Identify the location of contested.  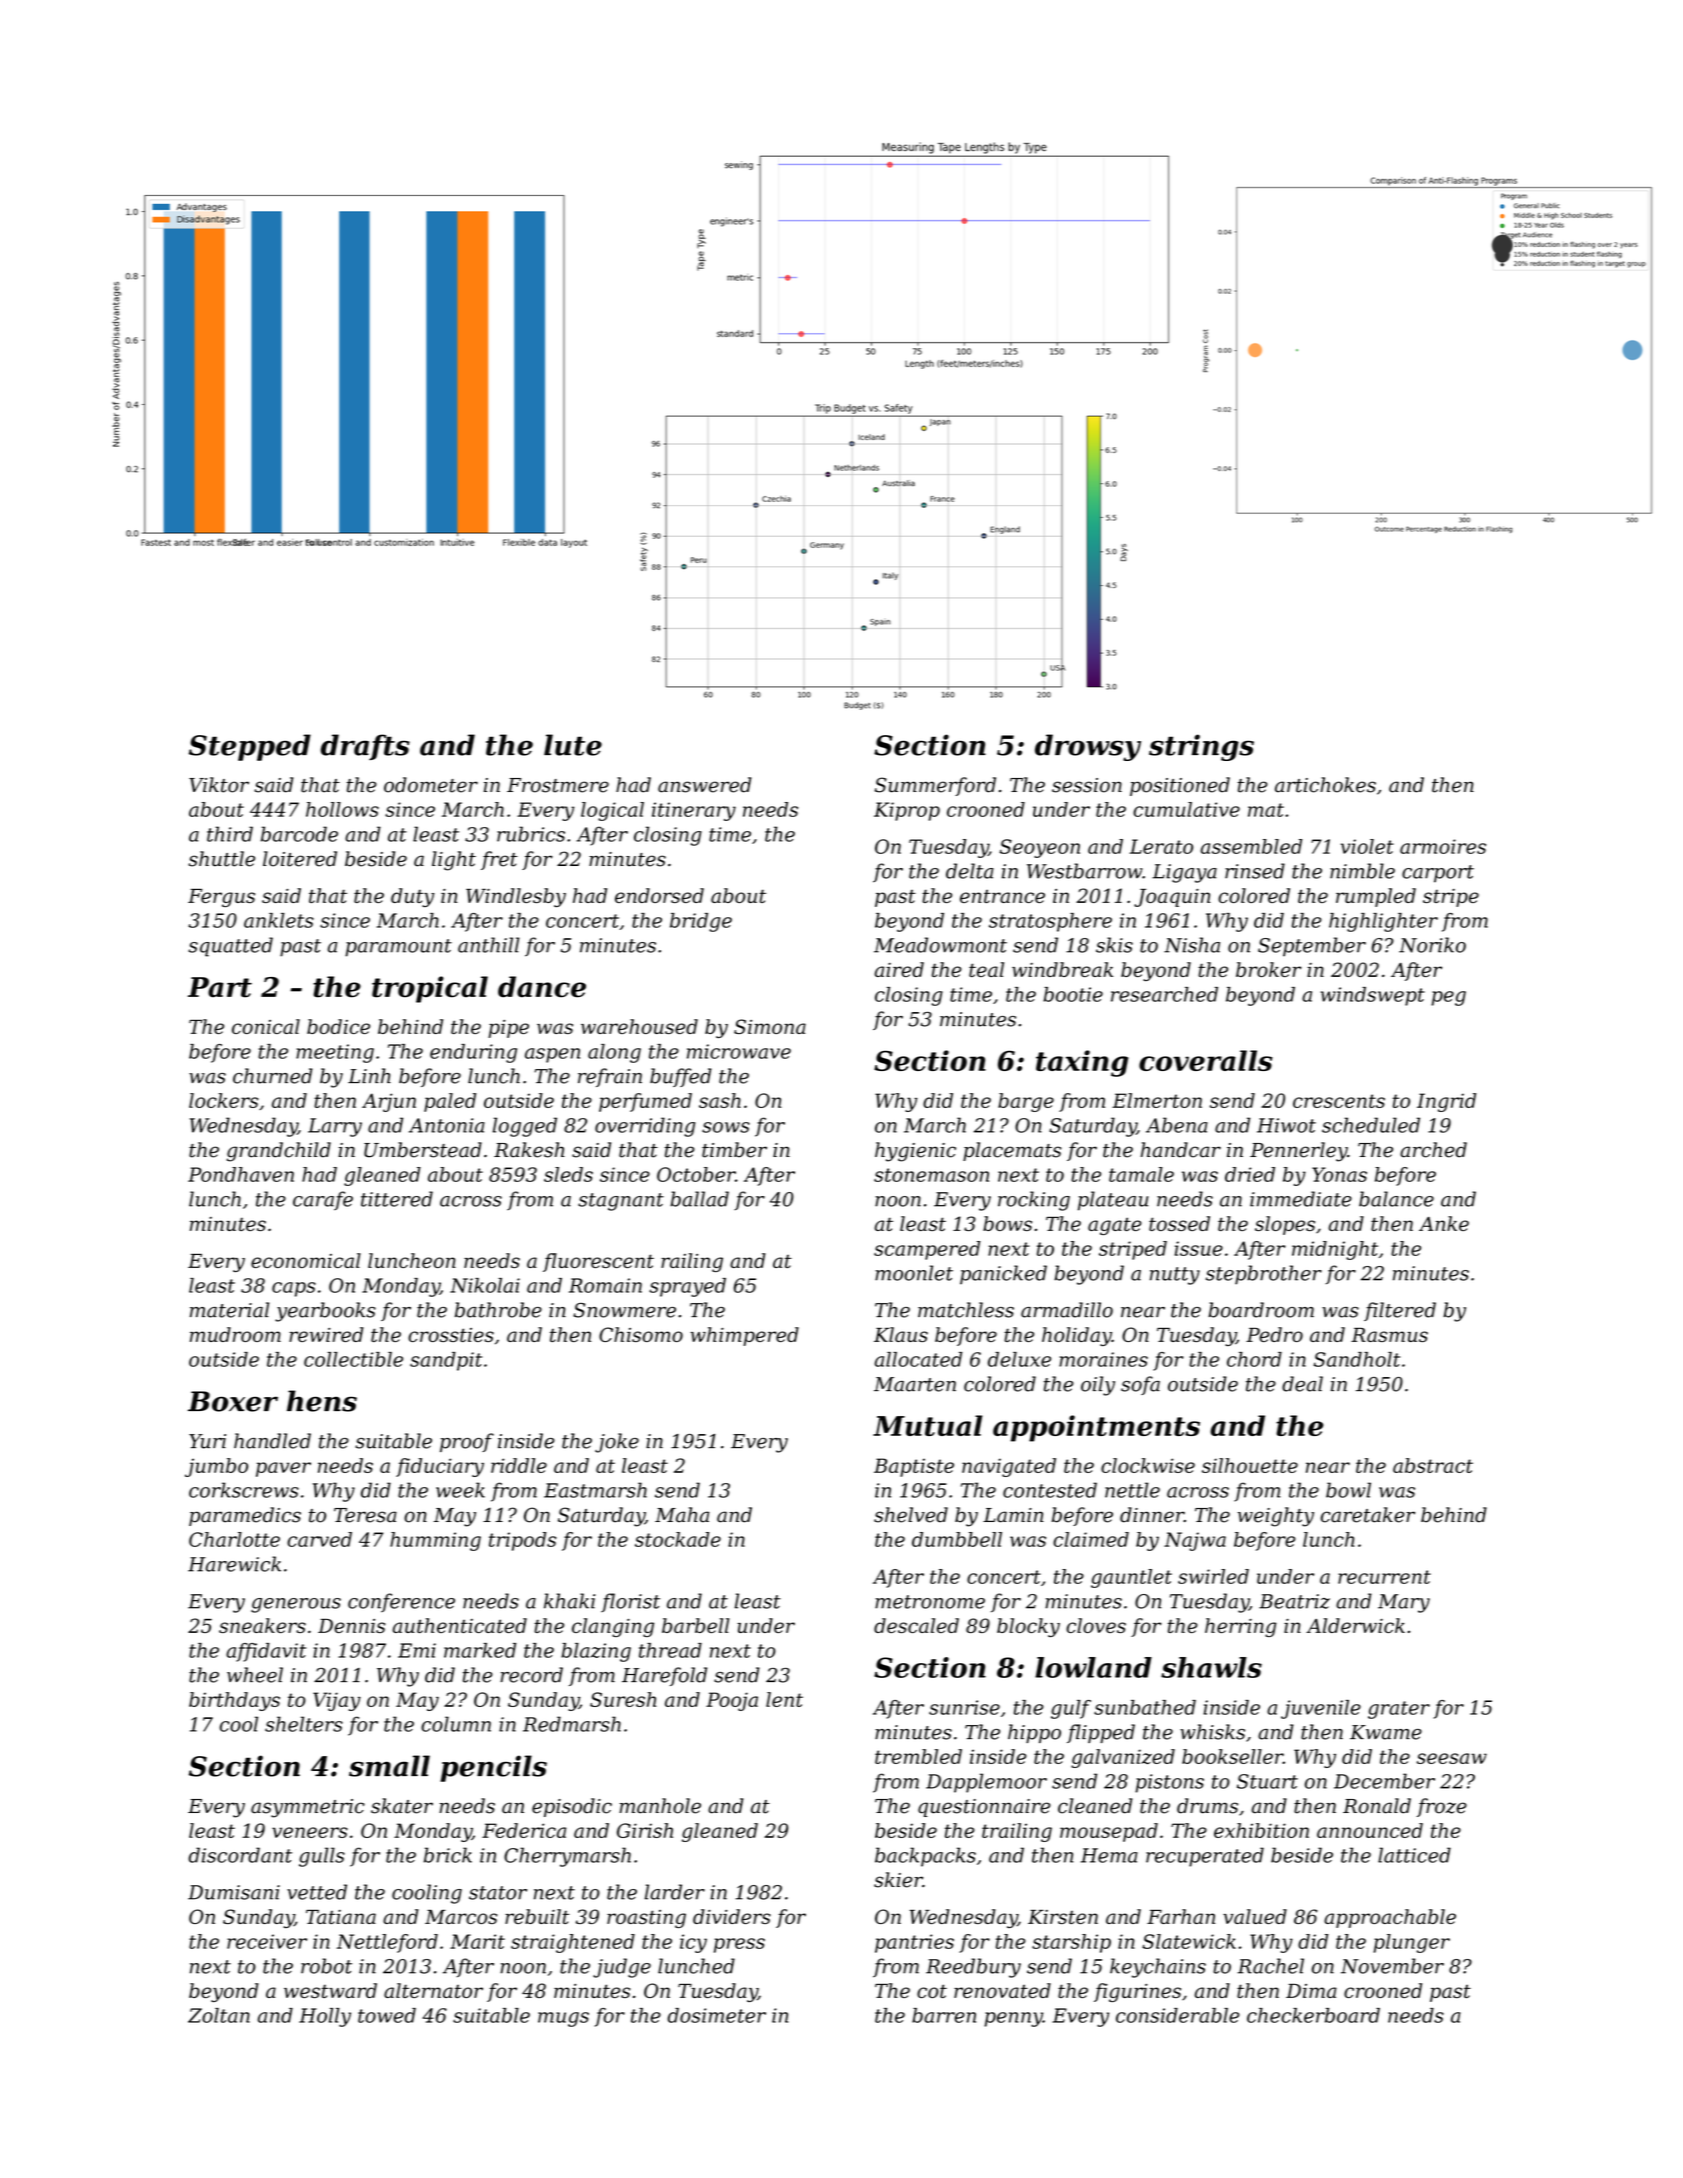
(1050, 1490).
